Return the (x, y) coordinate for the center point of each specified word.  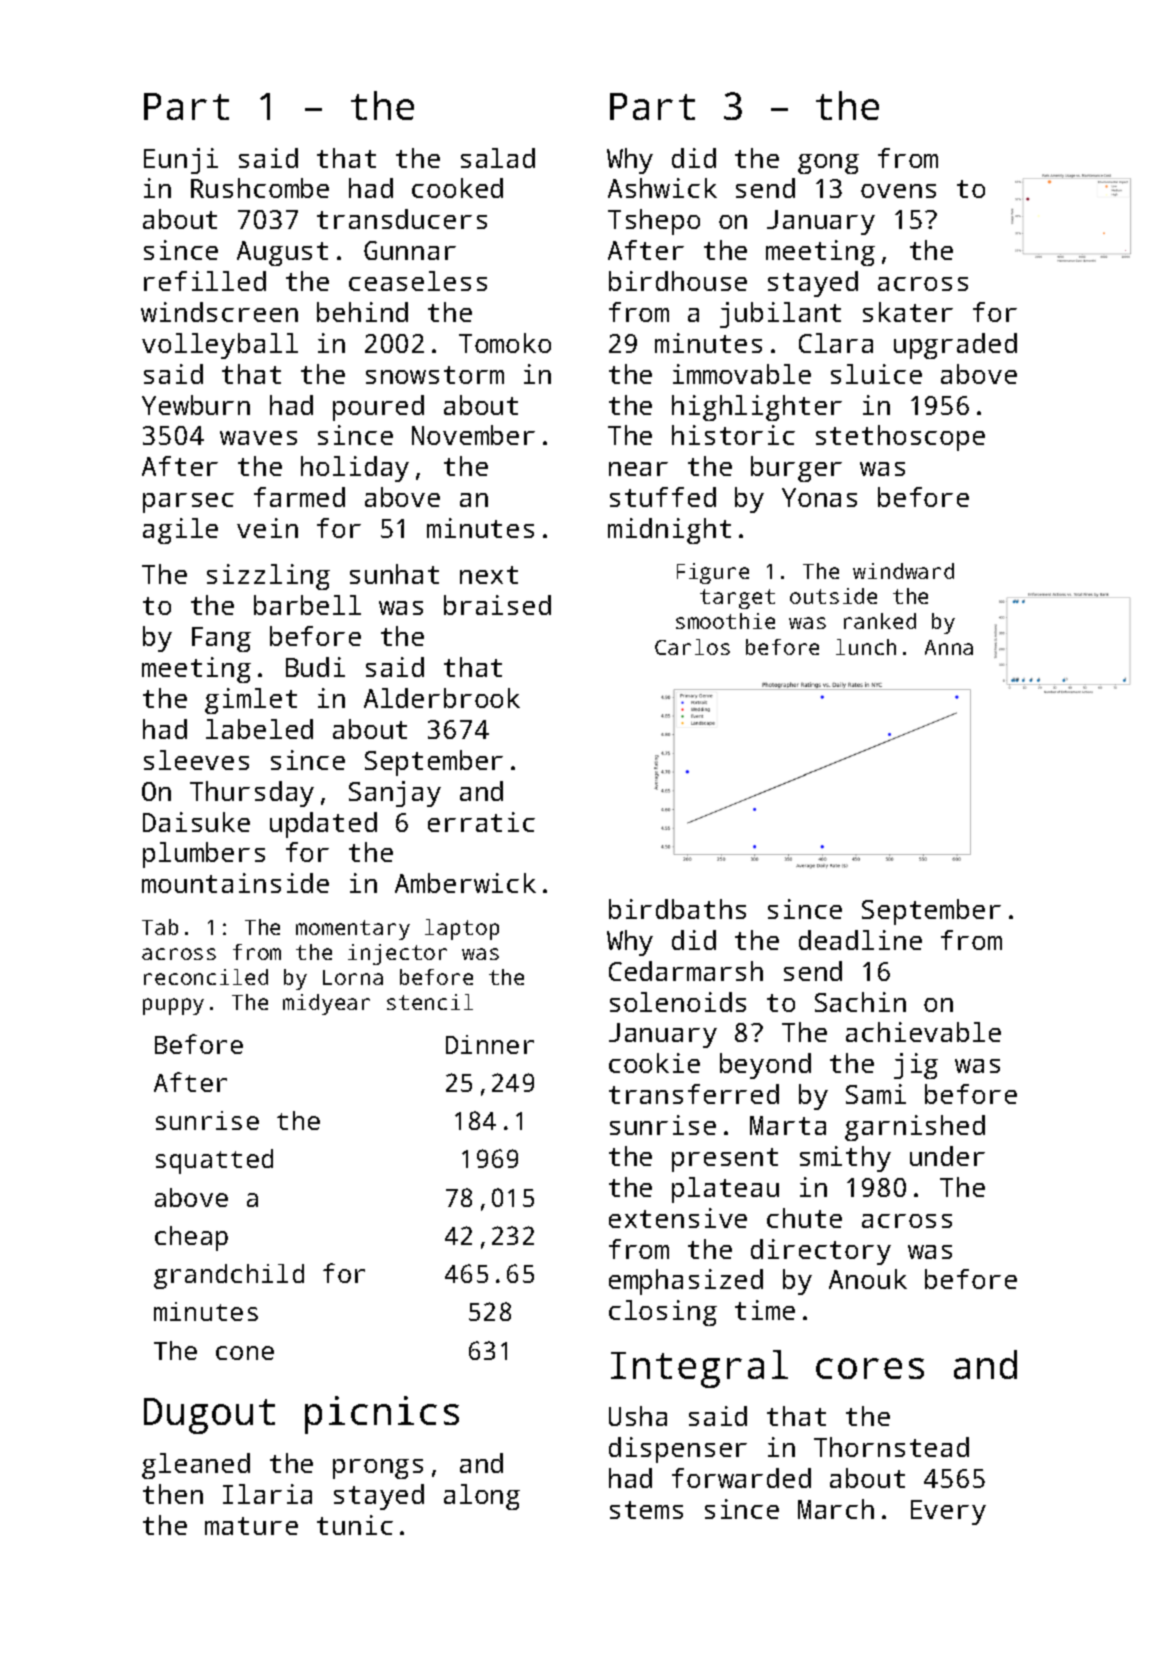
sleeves (196, 760)
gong (828, 164)
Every (948, 1512)
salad (498, 158)
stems (646, 1510)
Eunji (181, 161)
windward (903, 571)
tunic (355, 1525)
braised (497, 605)
